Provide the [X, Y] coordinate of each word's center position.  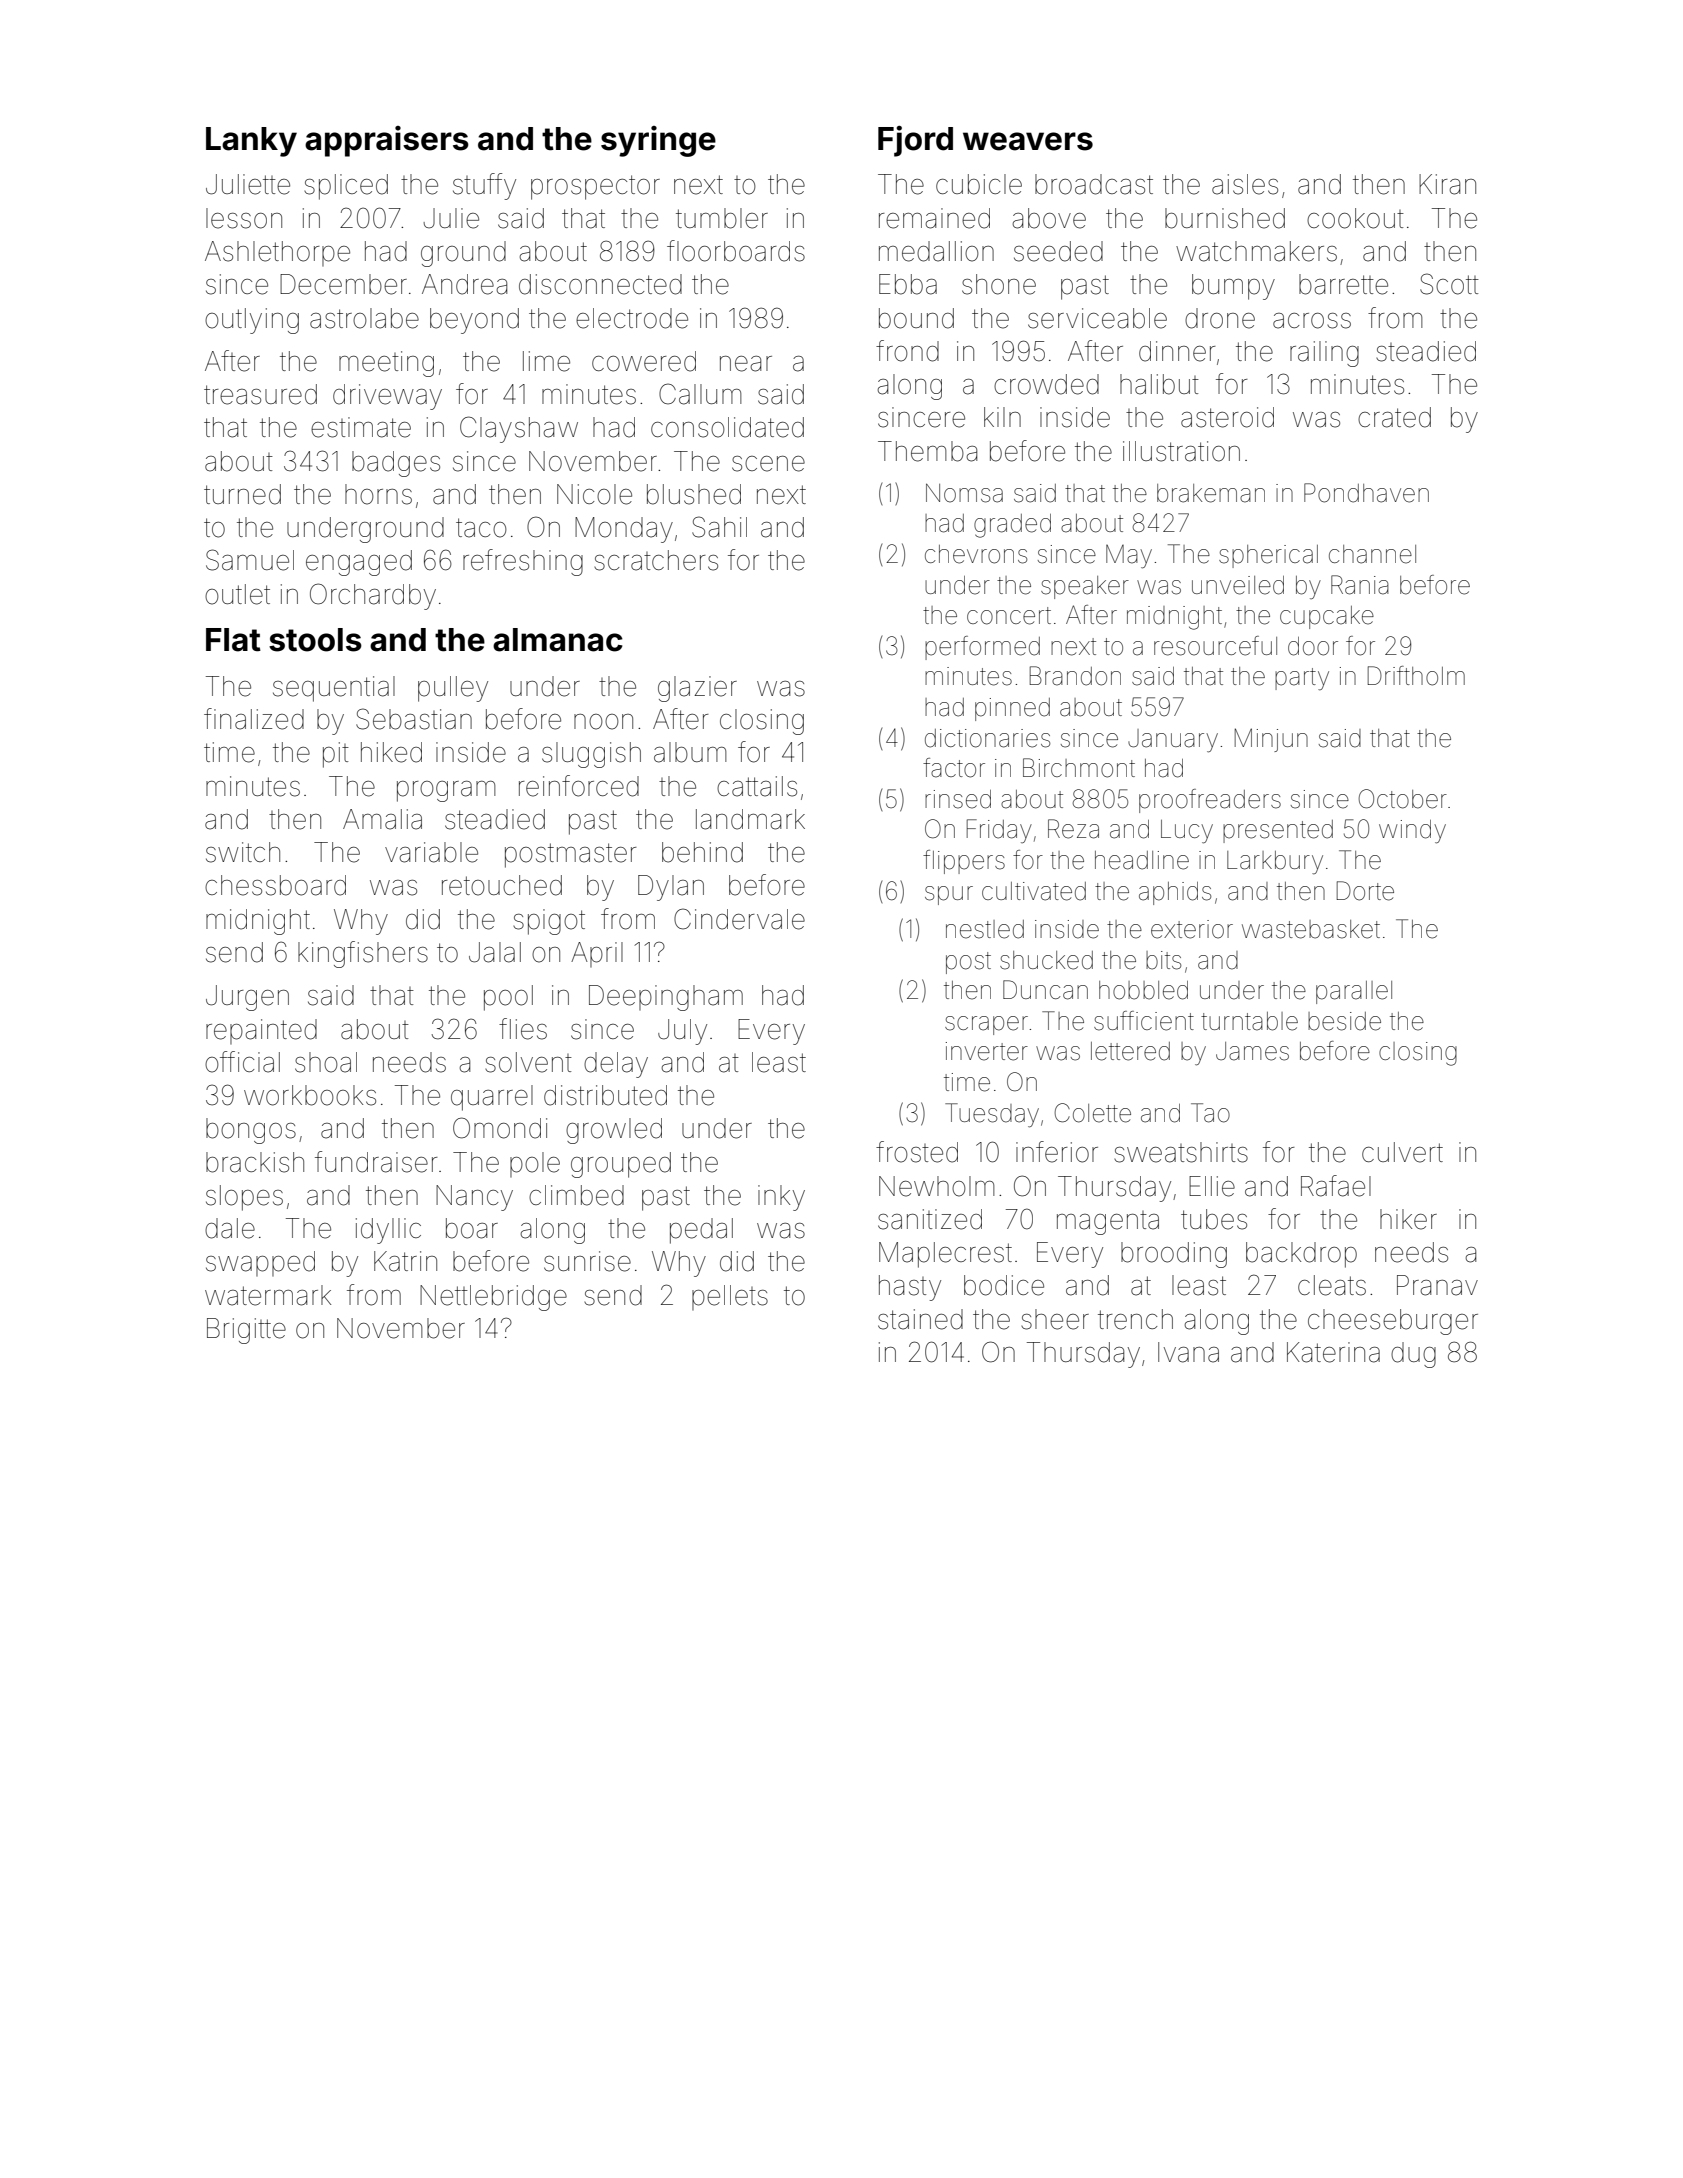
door [1313, 646]
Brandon [1075, 676]
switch [243, 852]
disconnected [600, 284]
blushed [694, 494]
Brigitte [246, 1331]
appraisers [387, 141]
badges [396, 464]
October [1403, 799]
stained [920, 1319]
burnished [1225, 218]
